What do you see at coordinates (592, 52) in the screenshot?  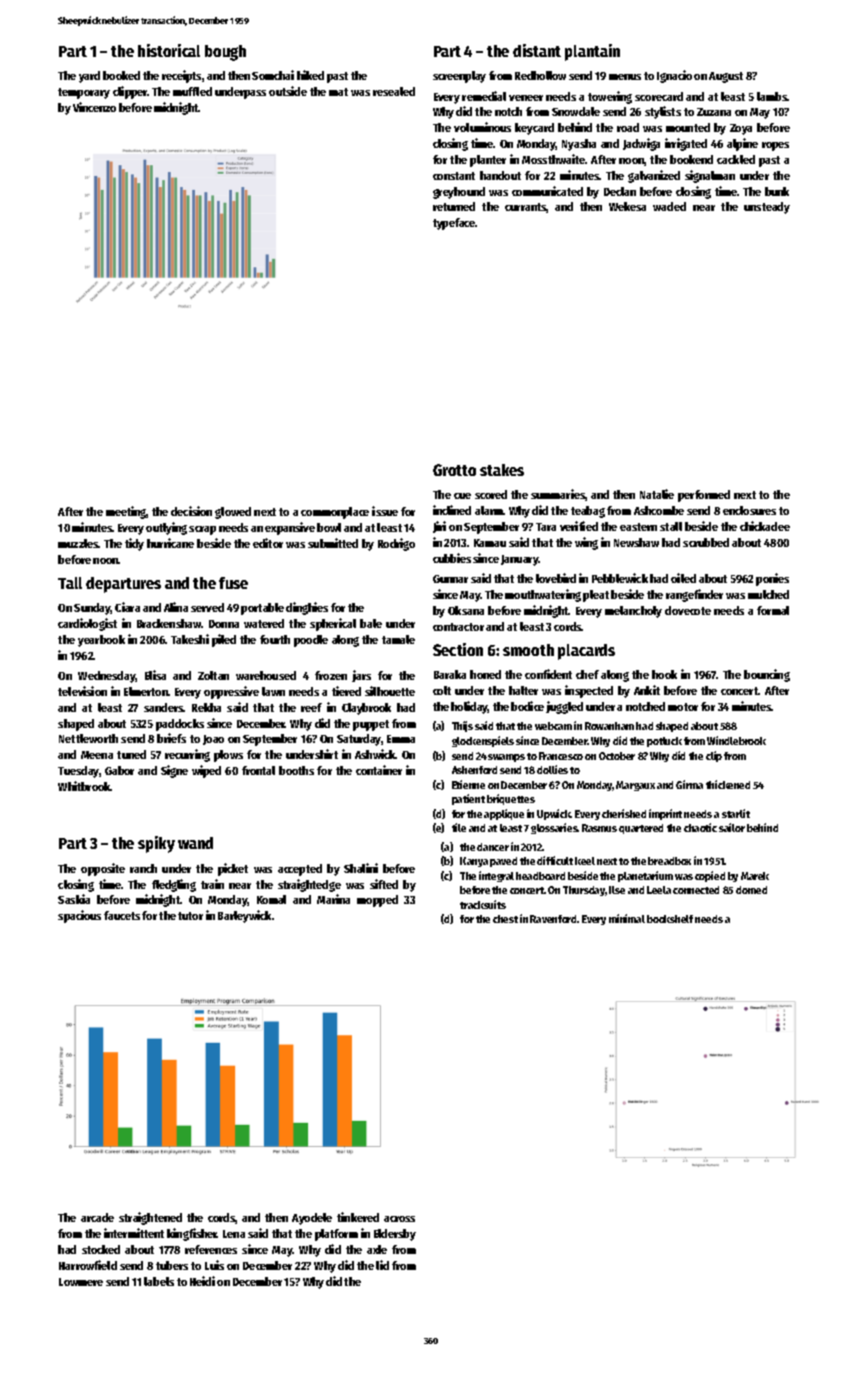 I see `plantain` at bounding box center [592, 52].
